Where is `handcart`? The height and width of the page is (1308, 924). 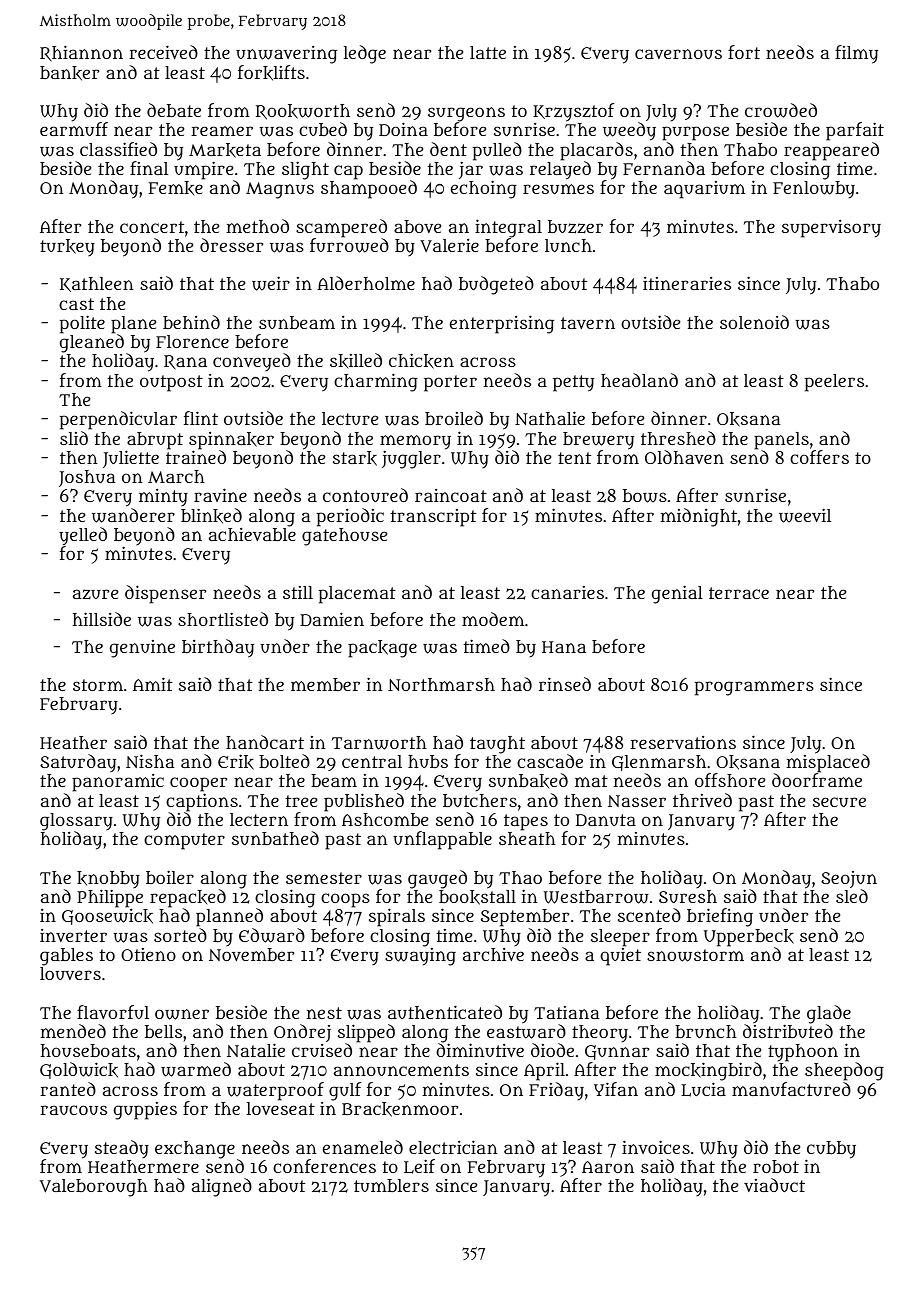
handcart is located at coordinates (265, 742).
